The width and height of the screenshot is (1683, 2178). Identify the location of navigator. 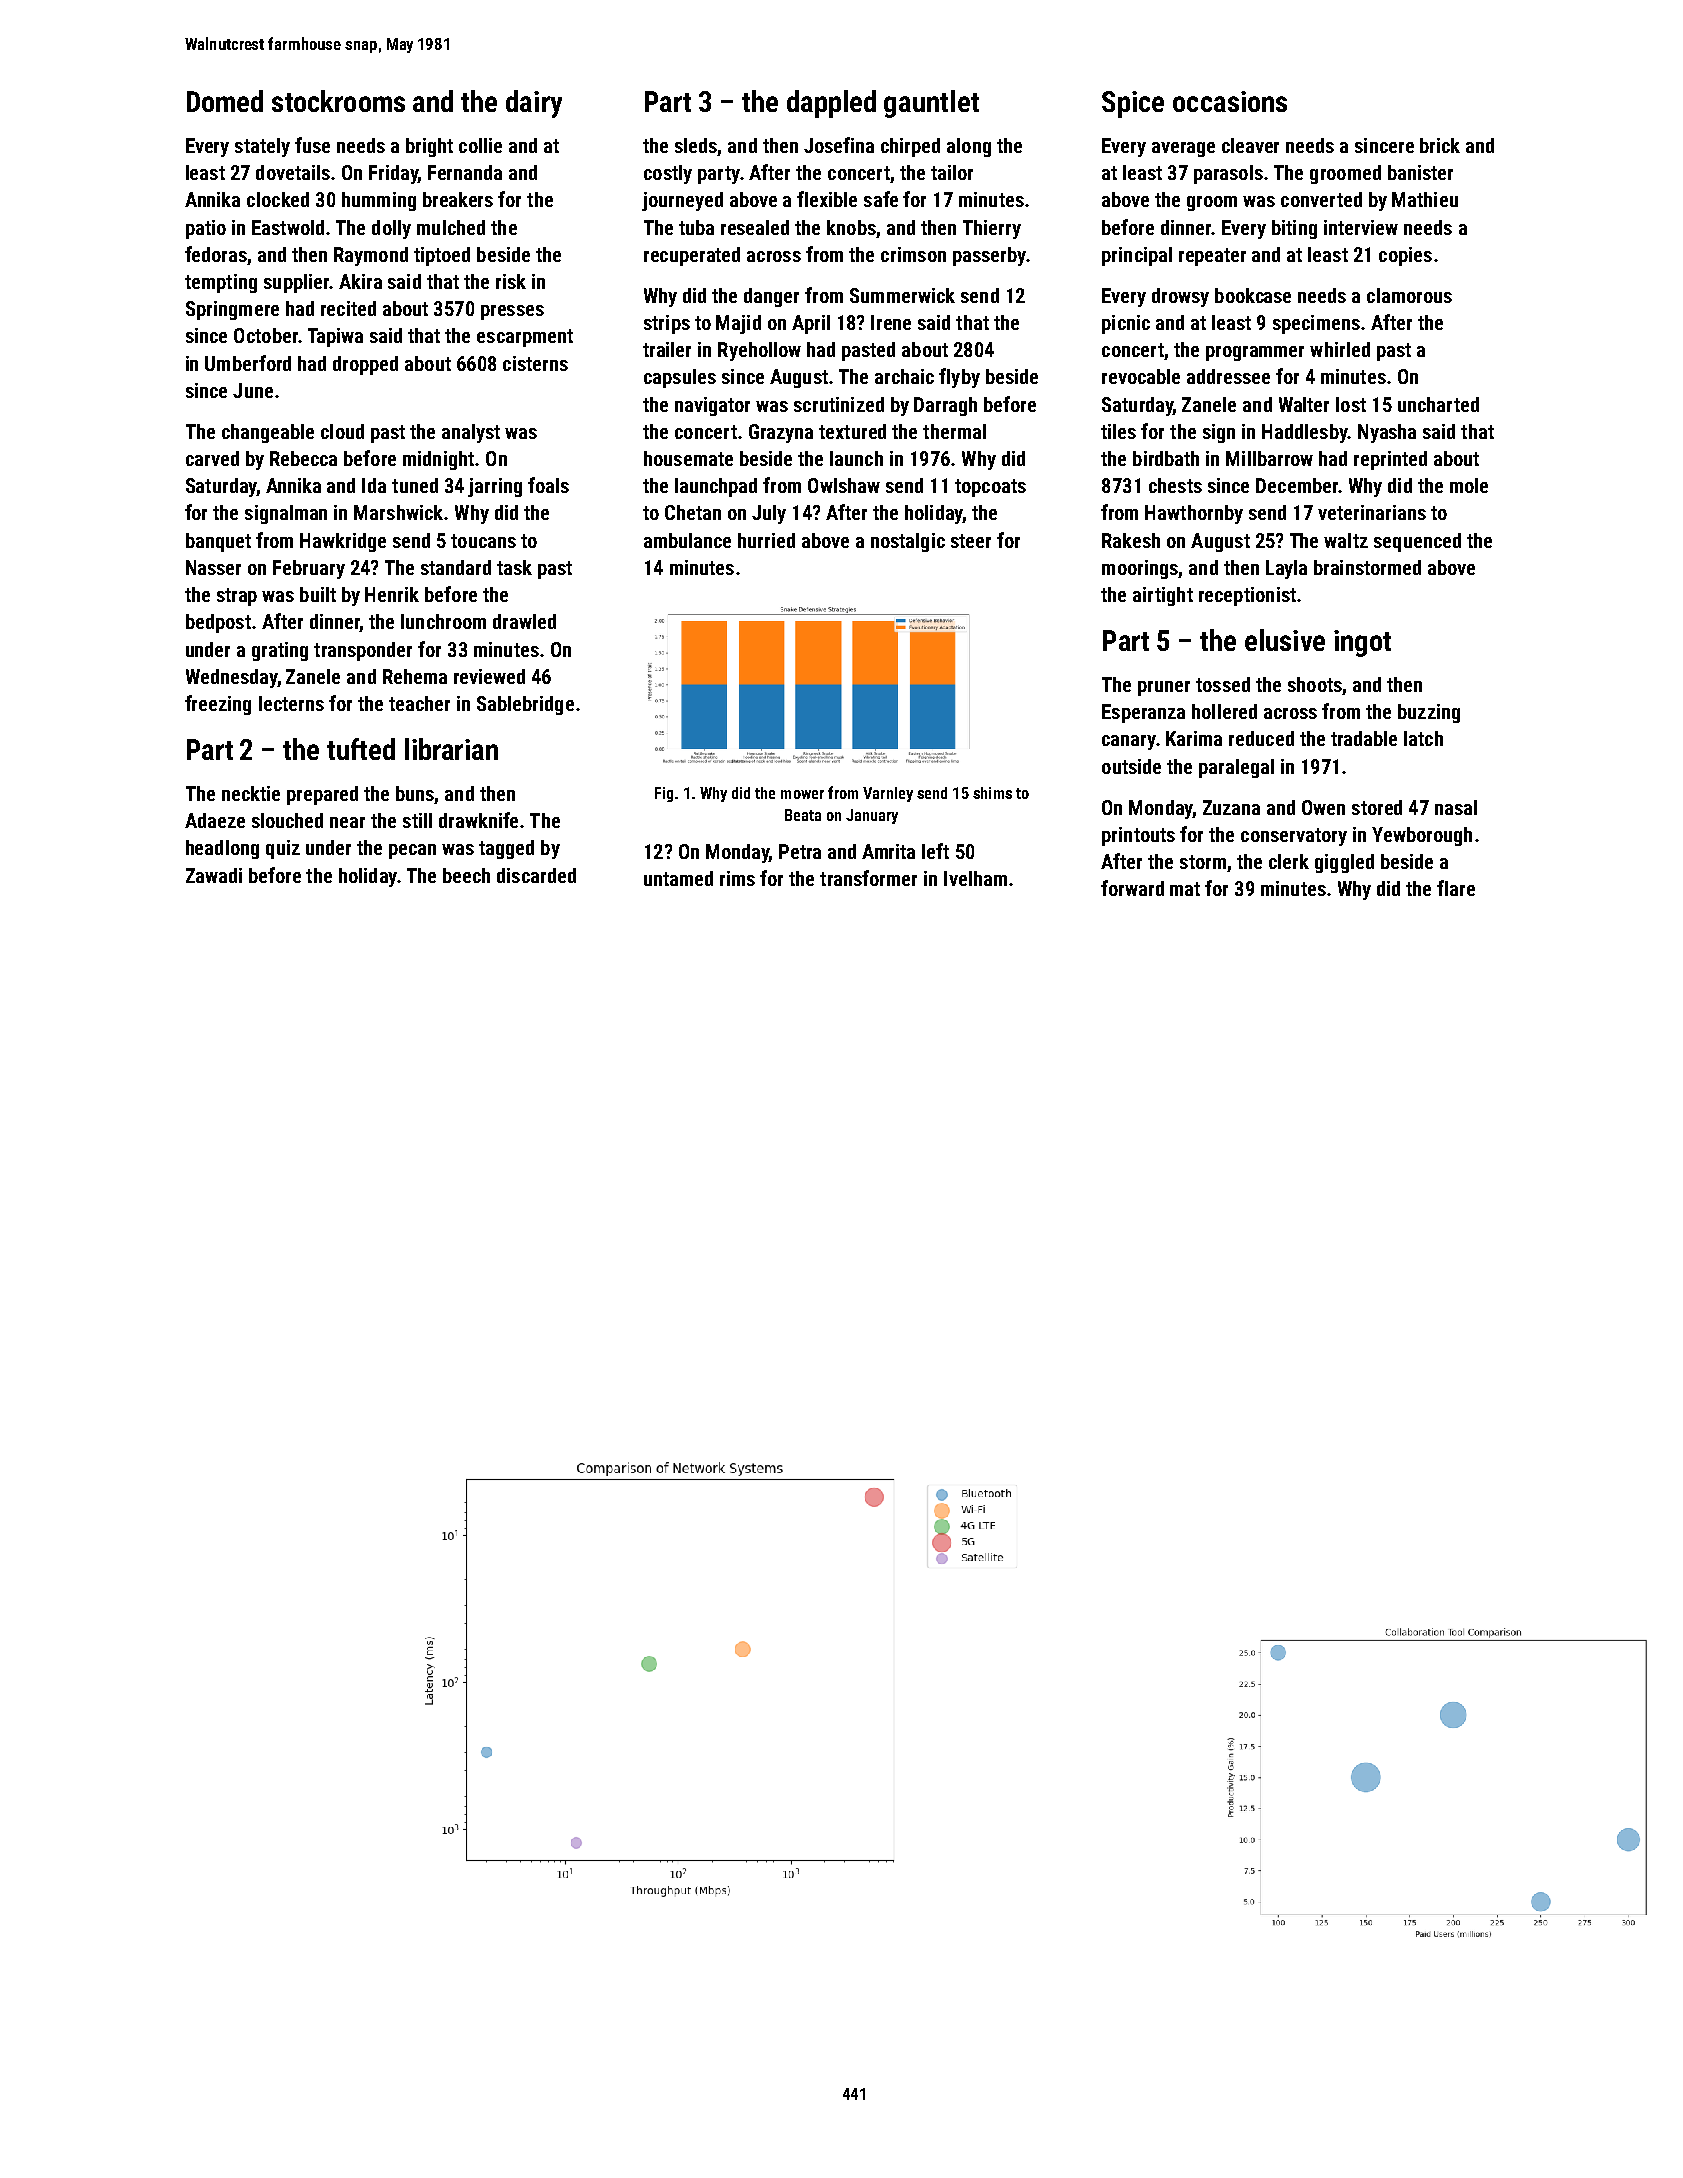
(712, 406).
